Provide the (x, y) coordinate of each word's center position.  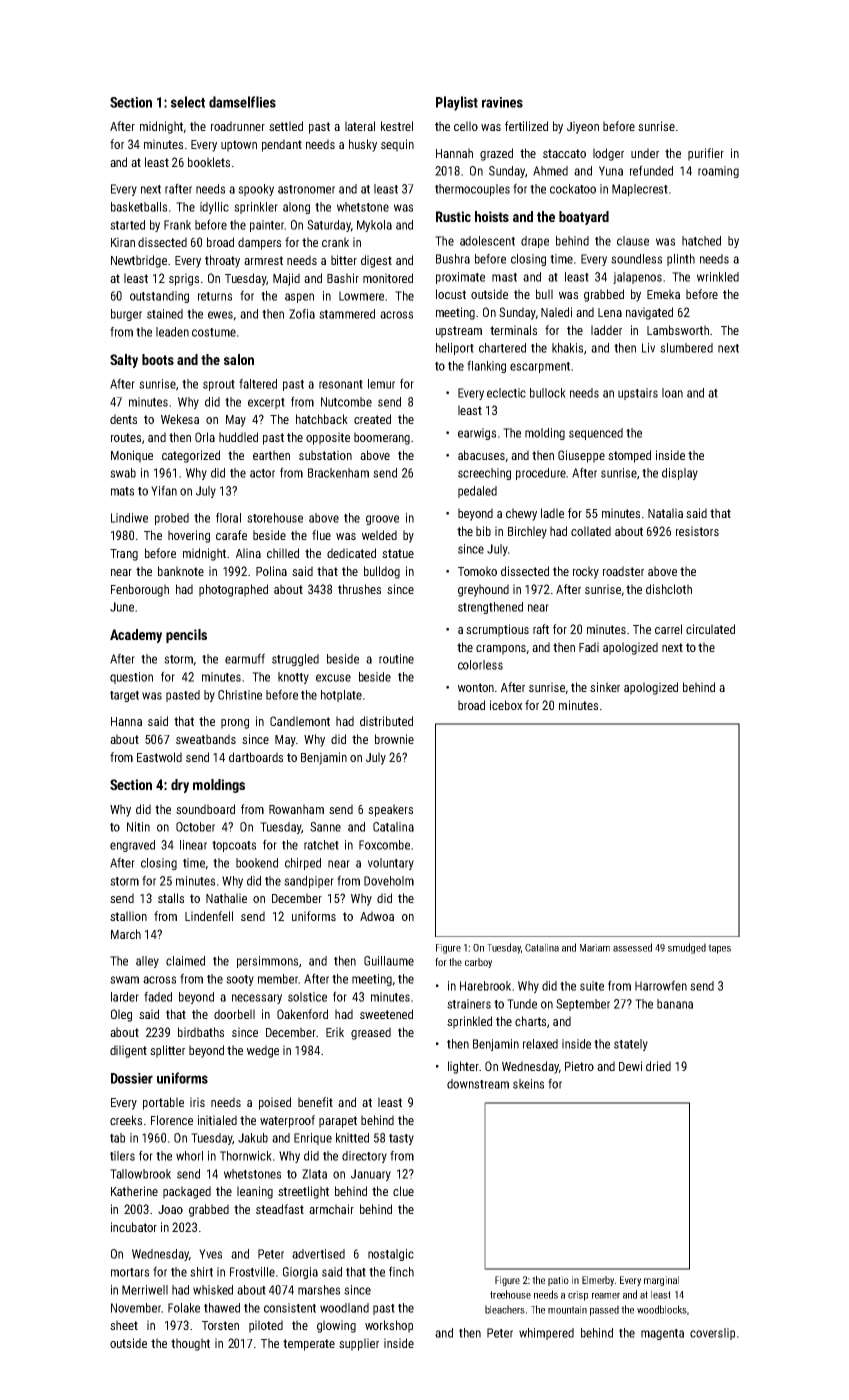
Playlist (457, 103)
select (188, 102)
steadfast (280, 1209)
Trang (124, 555)
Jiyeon (583, 127)
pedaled (477, 492)
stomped (629, 456)
